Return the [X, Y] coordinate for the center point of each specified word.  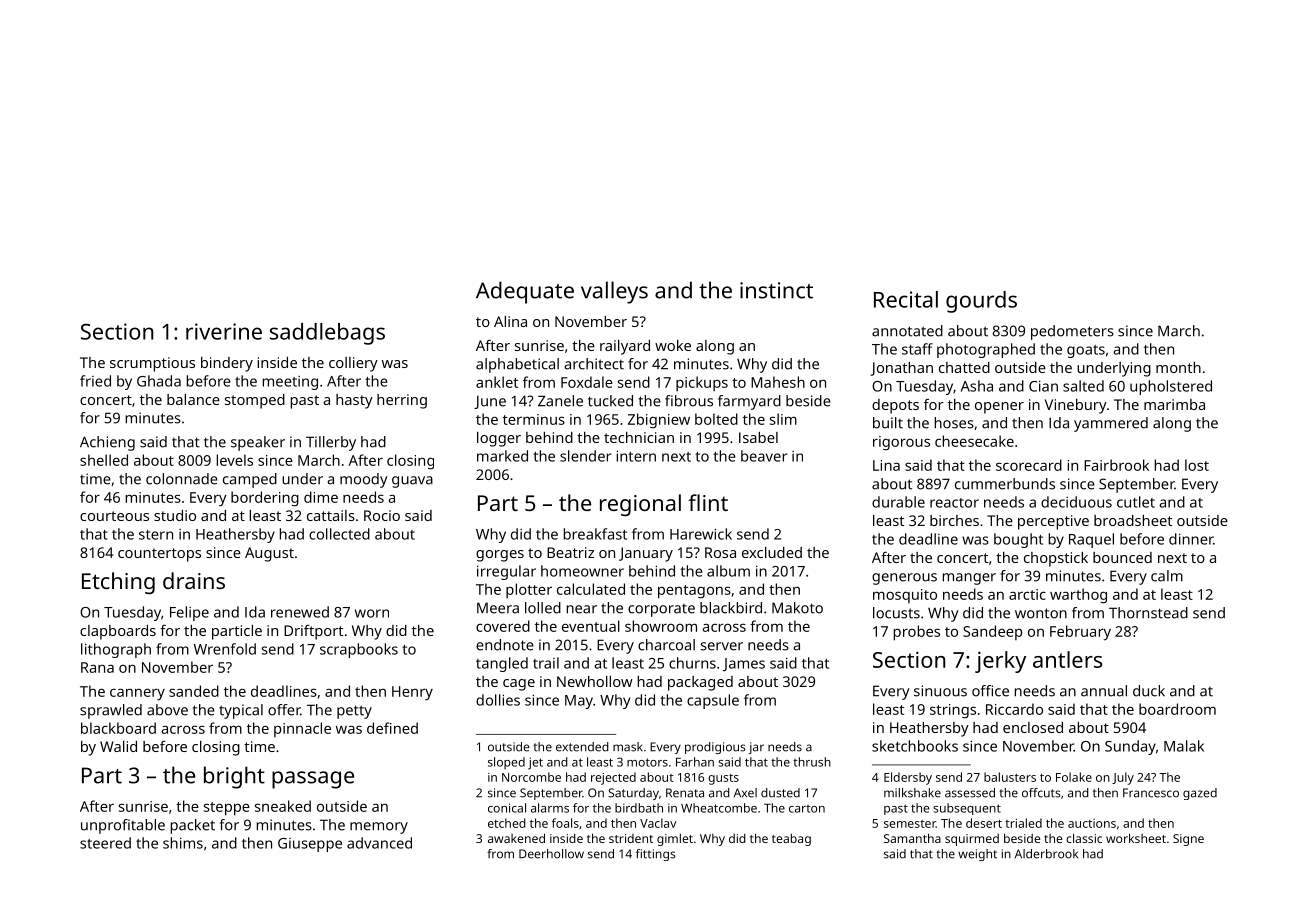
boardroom [1177, 709]
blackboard [118, 728]
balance [193, 399]
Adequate [525, 292]
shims [183, 843]
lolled [543, 608]
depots [895, 406]
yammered [1111, 424]
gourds [981, 302]
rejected [613, 778]
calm [1167, 576]
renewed [300, 612]
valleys [614, 292]
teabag [791, 839]
